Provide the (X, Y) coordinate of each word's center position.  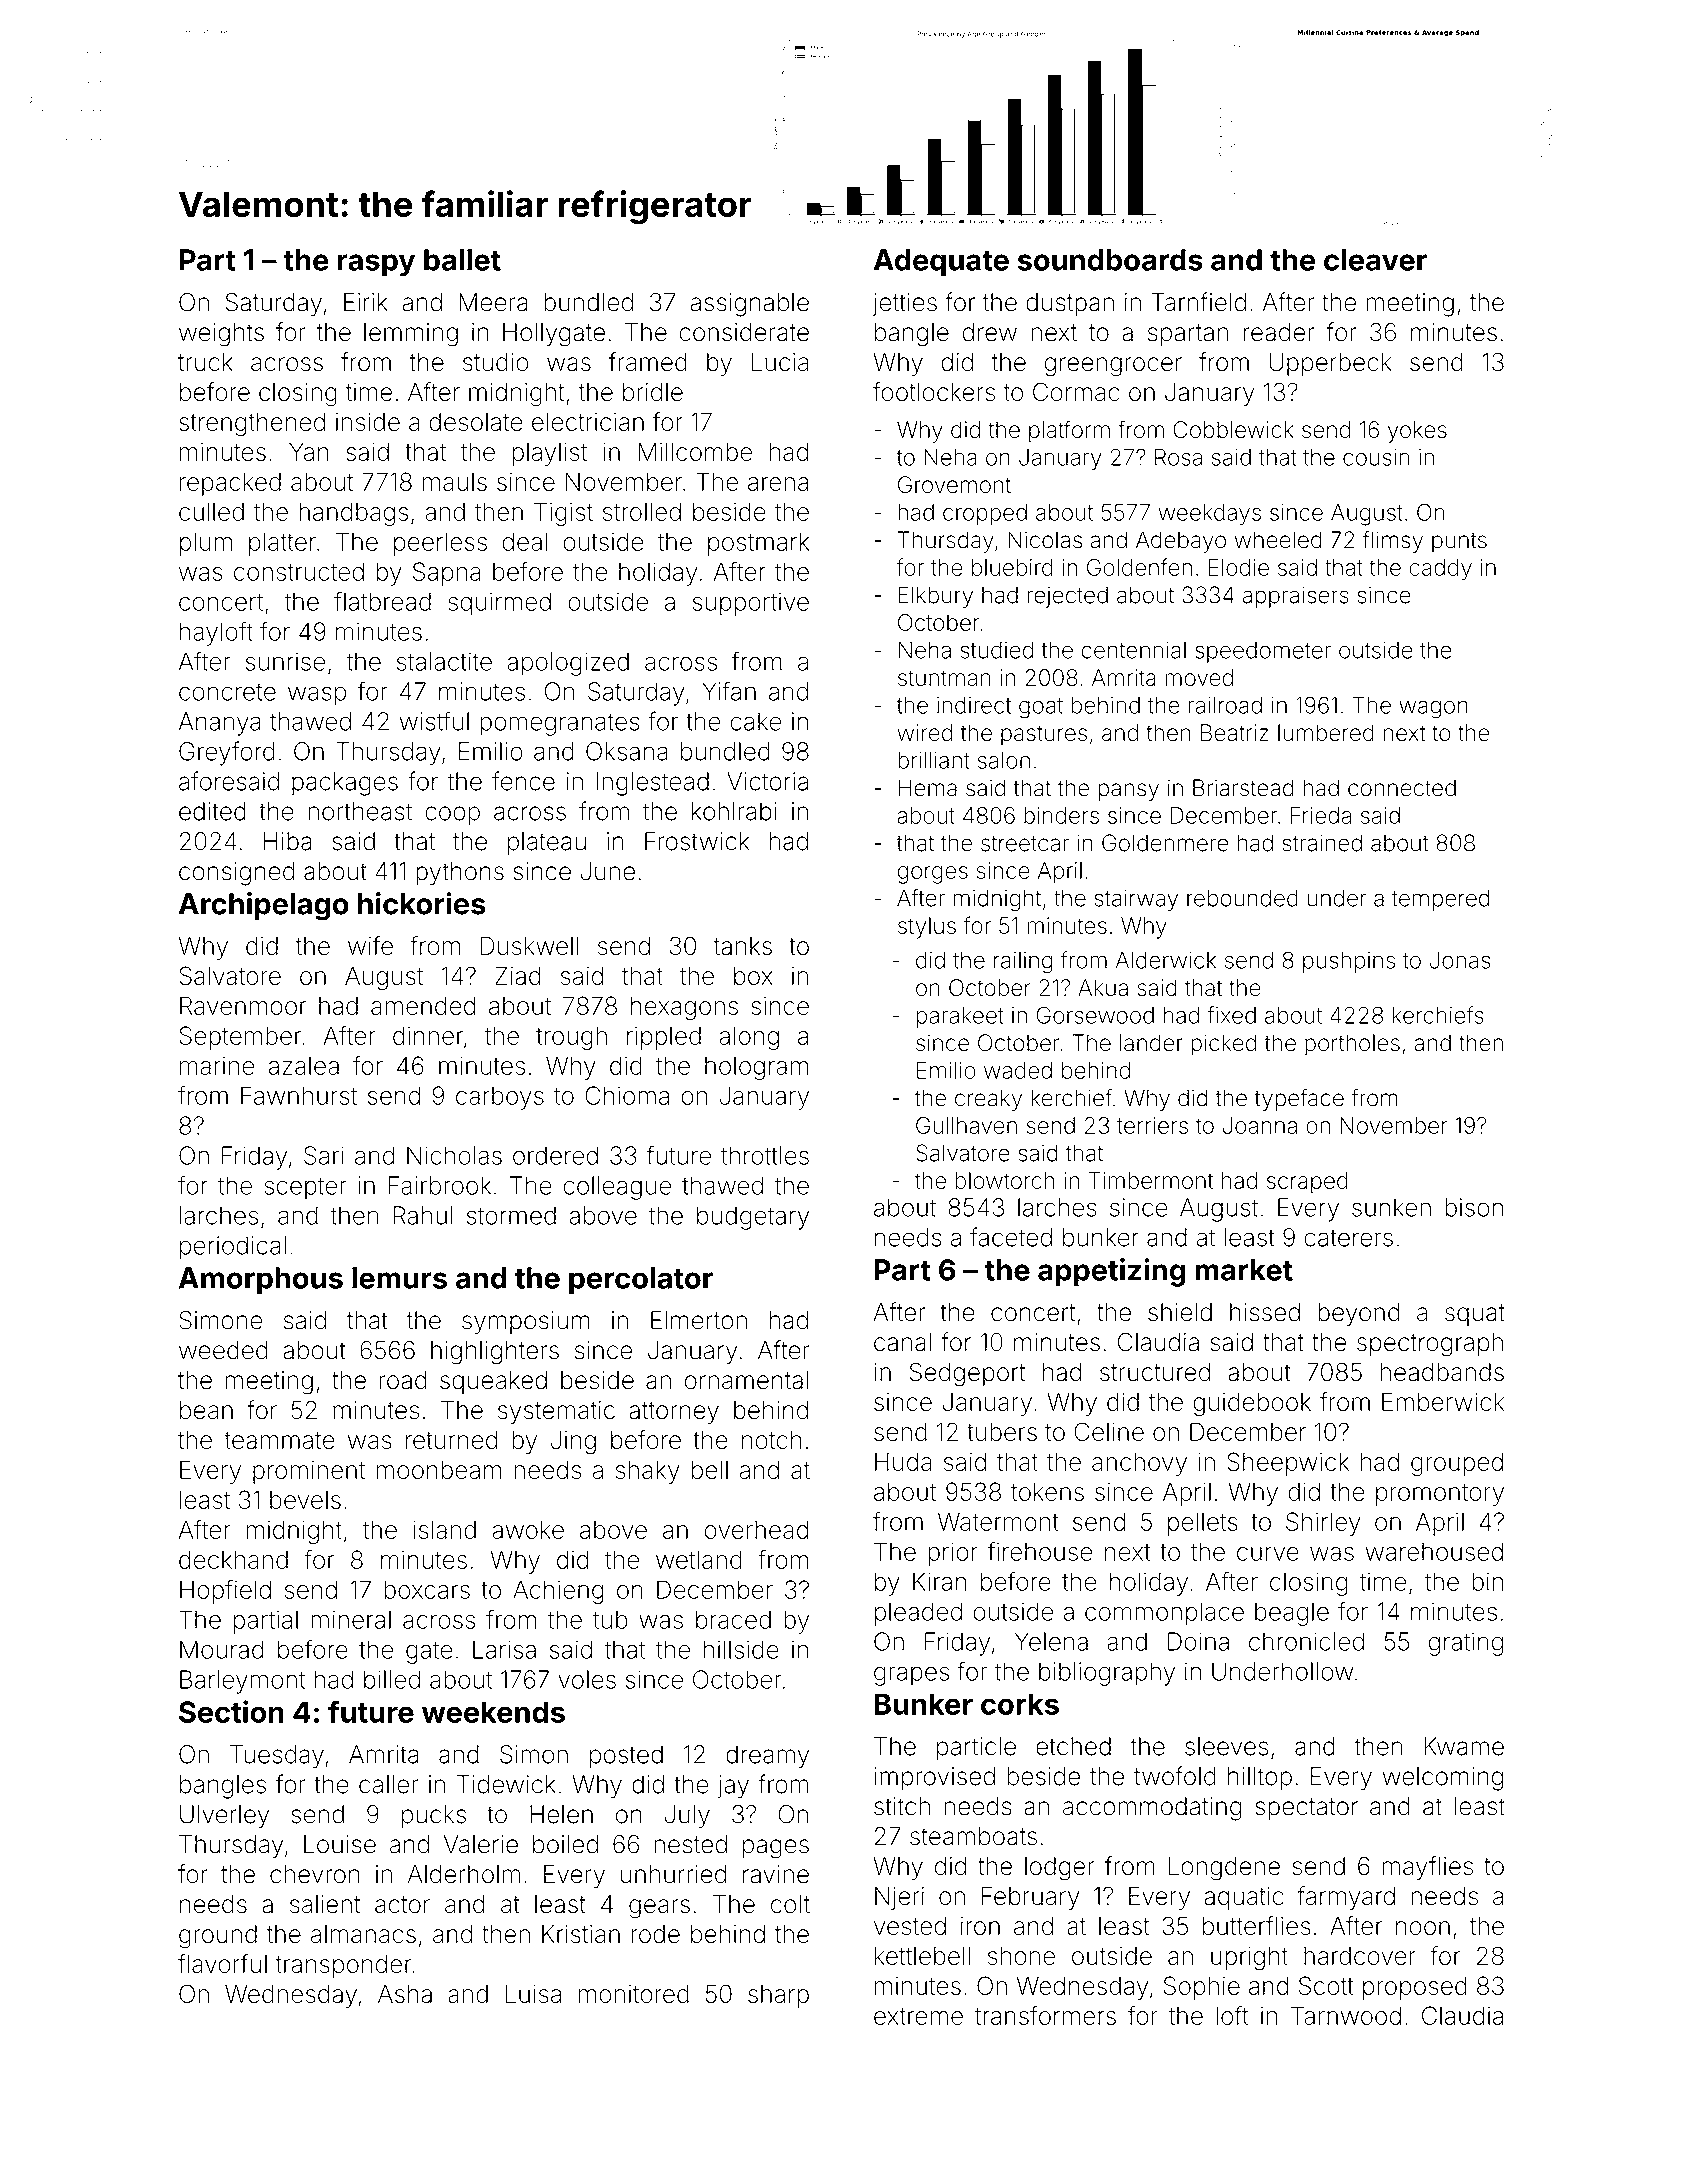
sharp (778, 1996)
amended (423, 1006)
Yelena (1051, 1641)
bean (206, 1410)
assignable (750, 305)
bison (1474, 1207)
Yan (309, 452)
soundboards (1110, 260)
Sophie (1202, 1988)
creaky (988, 1100)
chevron (315, 1874)
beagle (1292, 1614)
